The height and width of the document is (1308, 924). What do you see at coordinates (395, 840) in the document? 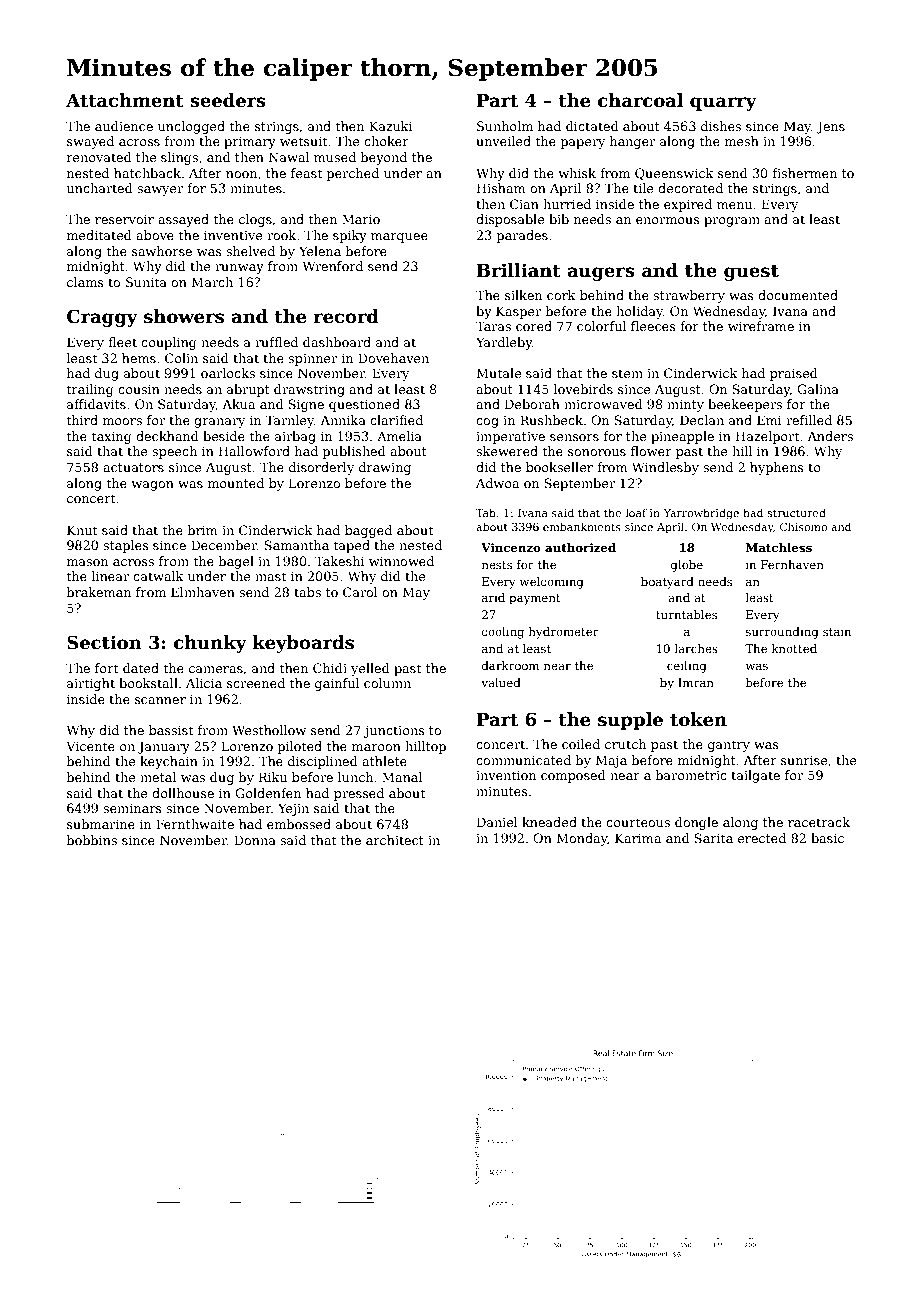
I see `architect` at bounding box center [395, 840].
